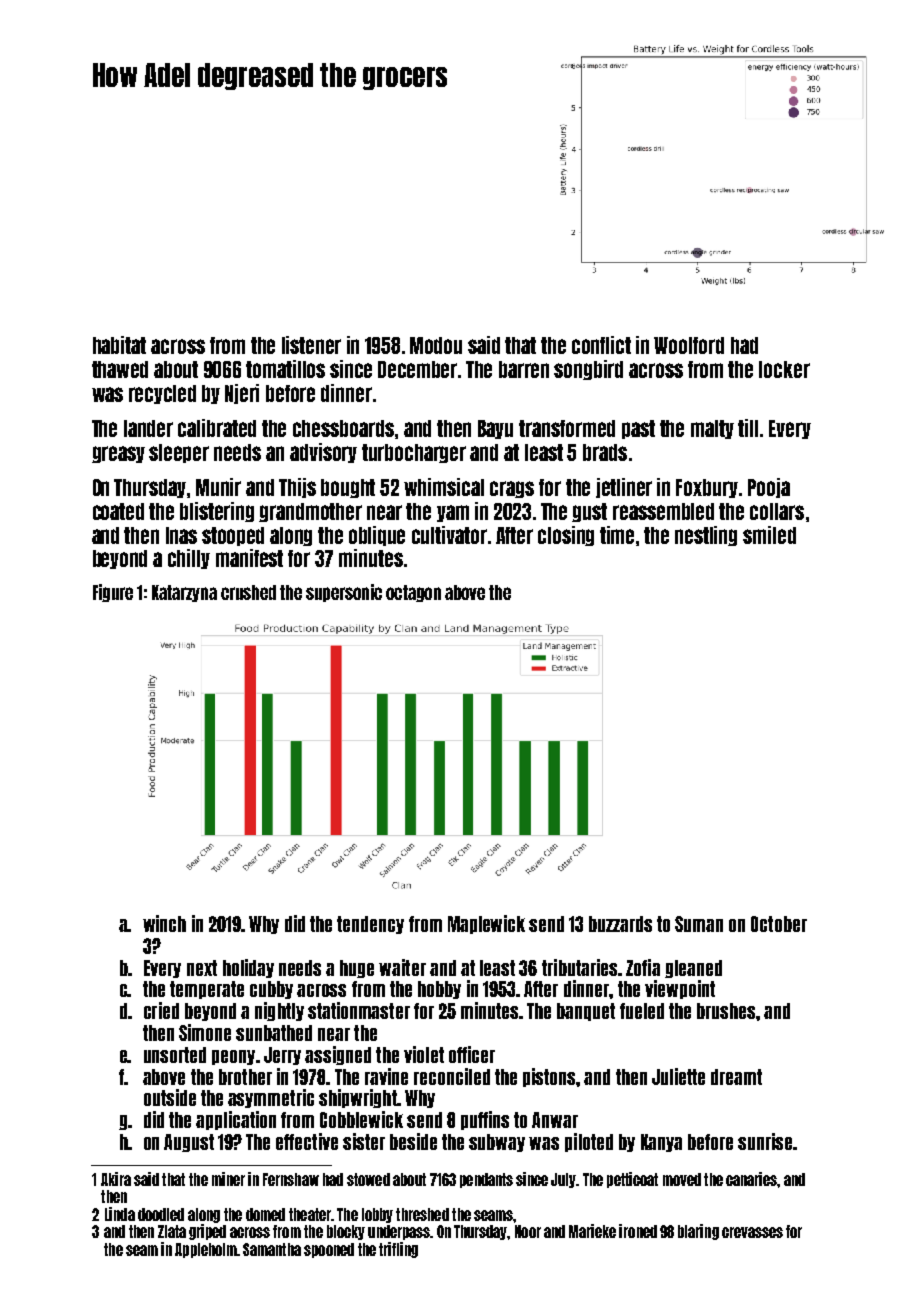 The image size is (908, 1316). Describe the element at coordinates (184, 593) in the screenshot. I see `Katarzyna` at that location.
